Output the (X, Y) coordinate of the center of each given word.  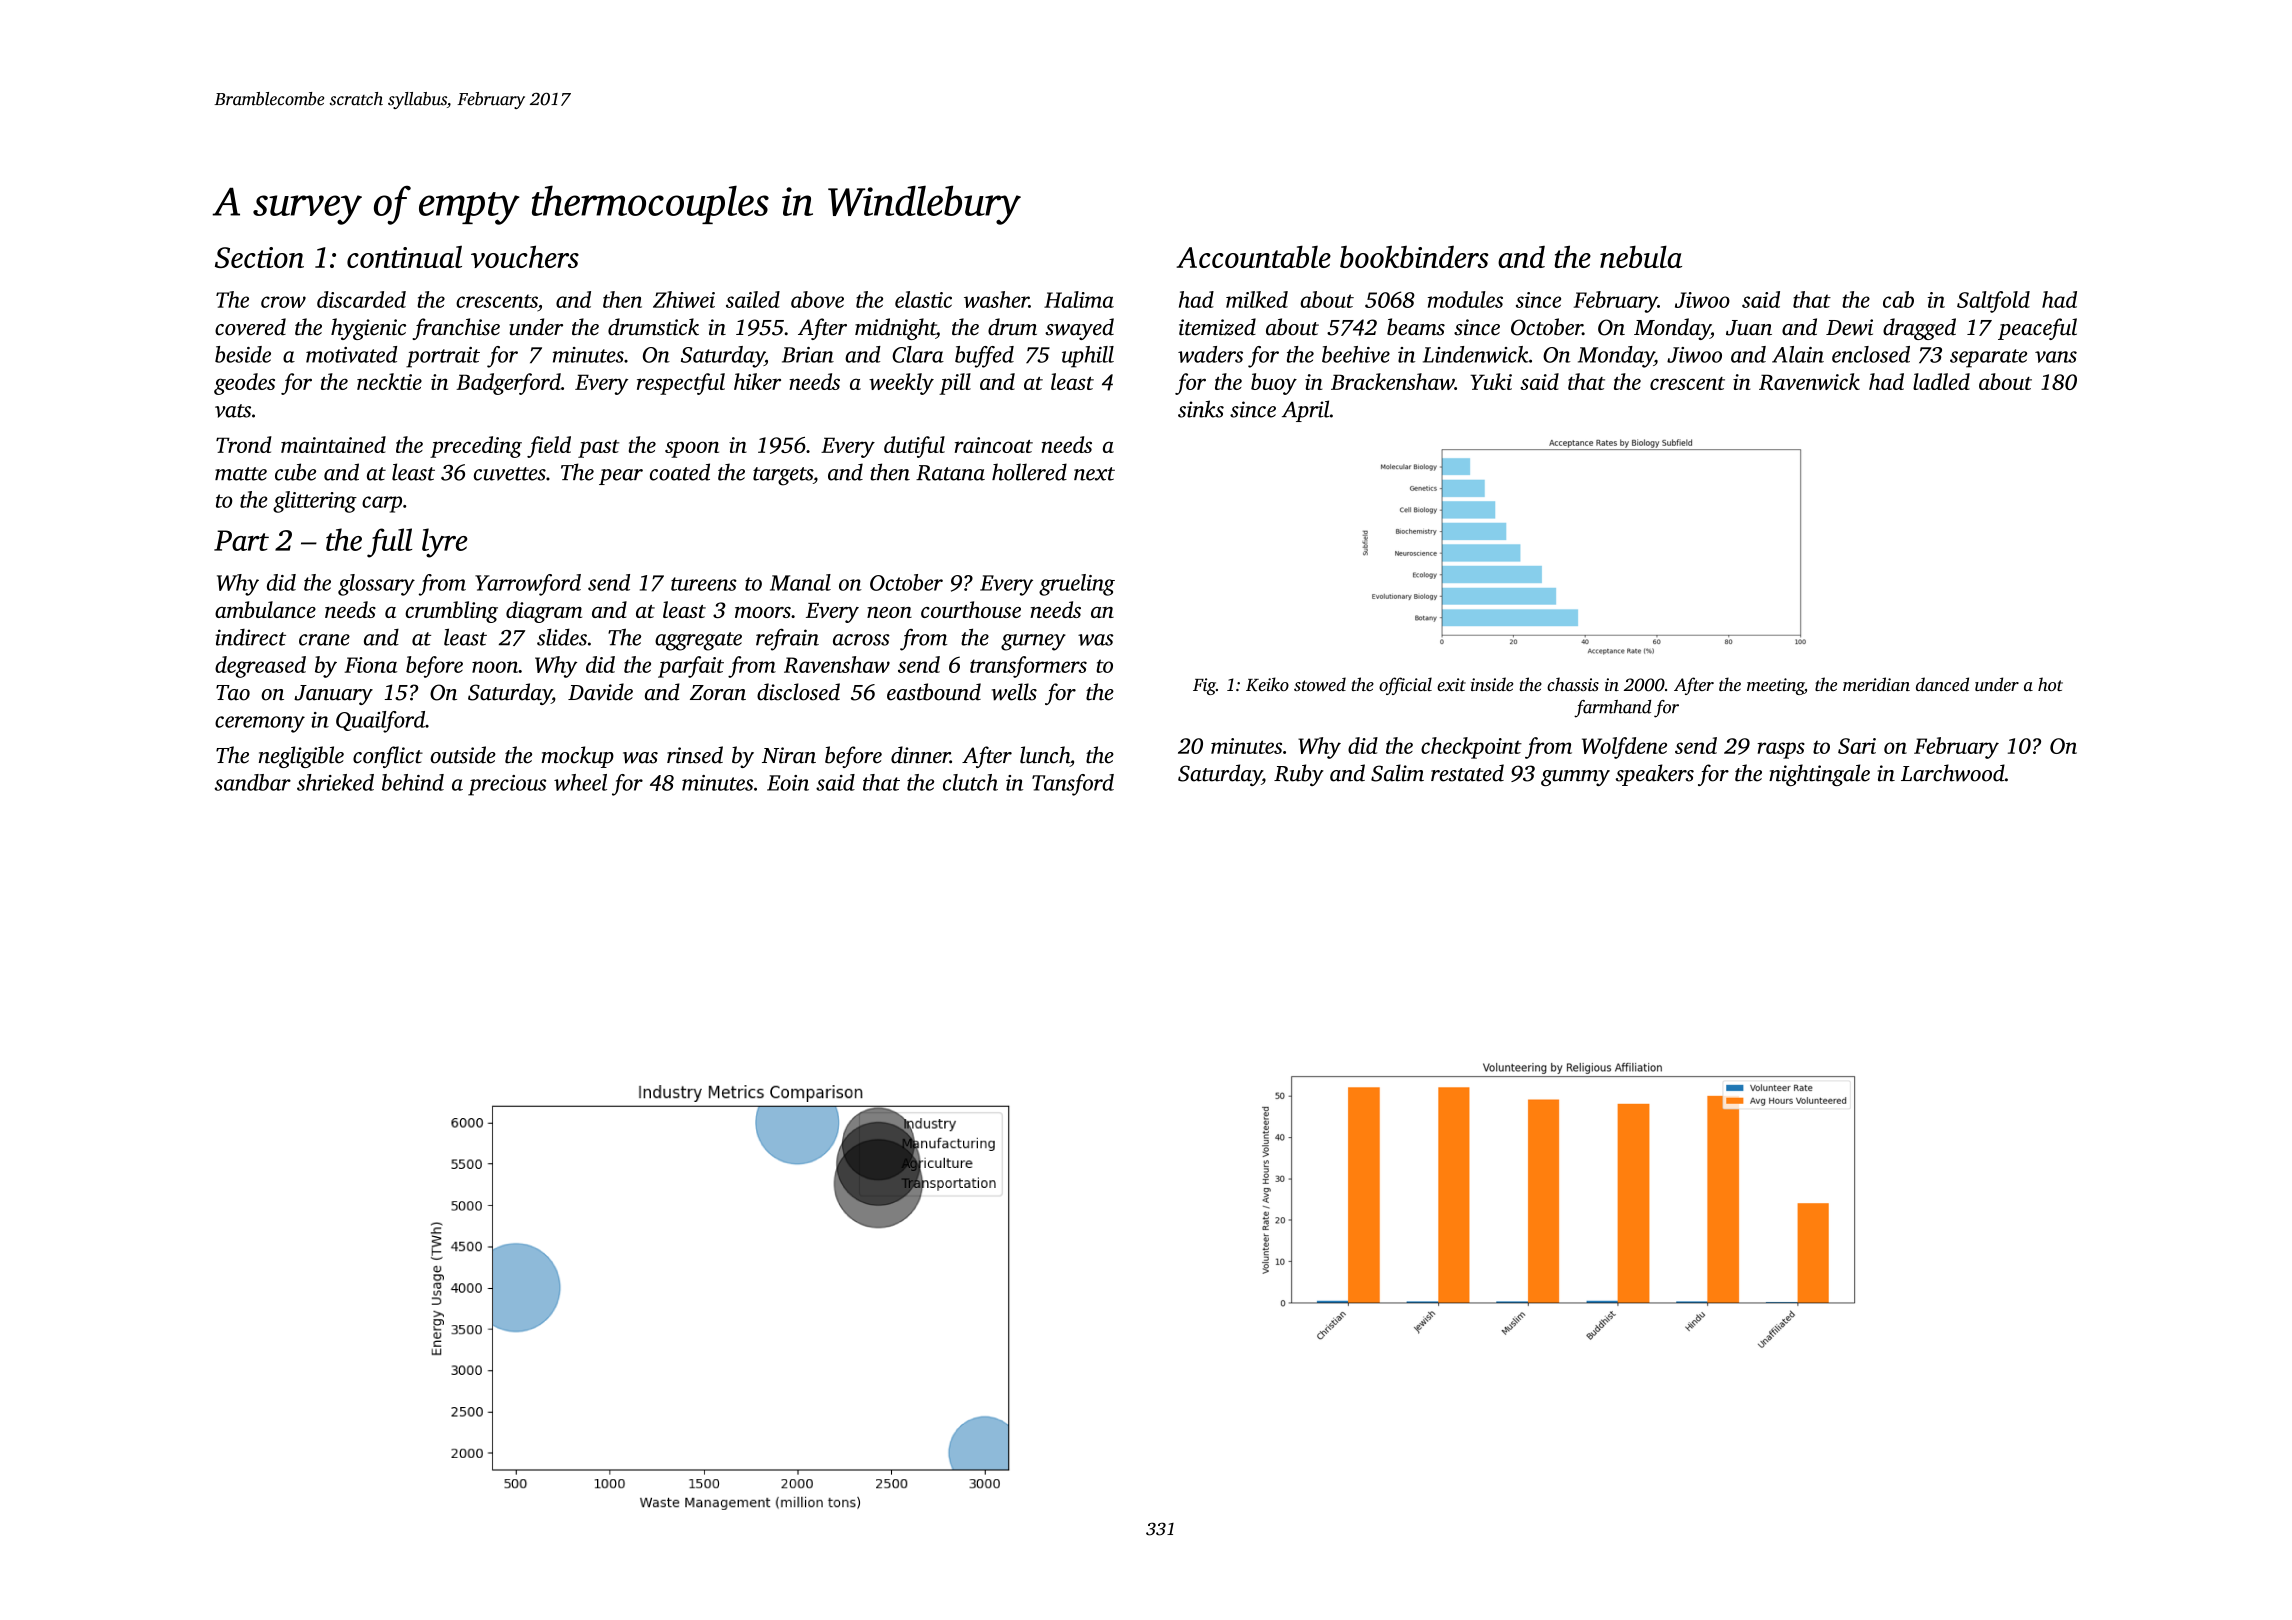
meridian (1876, 684)
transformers (1028, 667)
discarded (361, 299)
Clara (918, 354)
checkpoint (1471, 748)
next (1094, 474)
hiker (757, 381)
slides (562, 637)
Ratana (950, 473)
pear (621, 477)
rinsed (695, 755)
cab (1898, 299)
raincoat (994, 445)
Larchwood (1953, 773)
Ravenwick (1809, 381)
